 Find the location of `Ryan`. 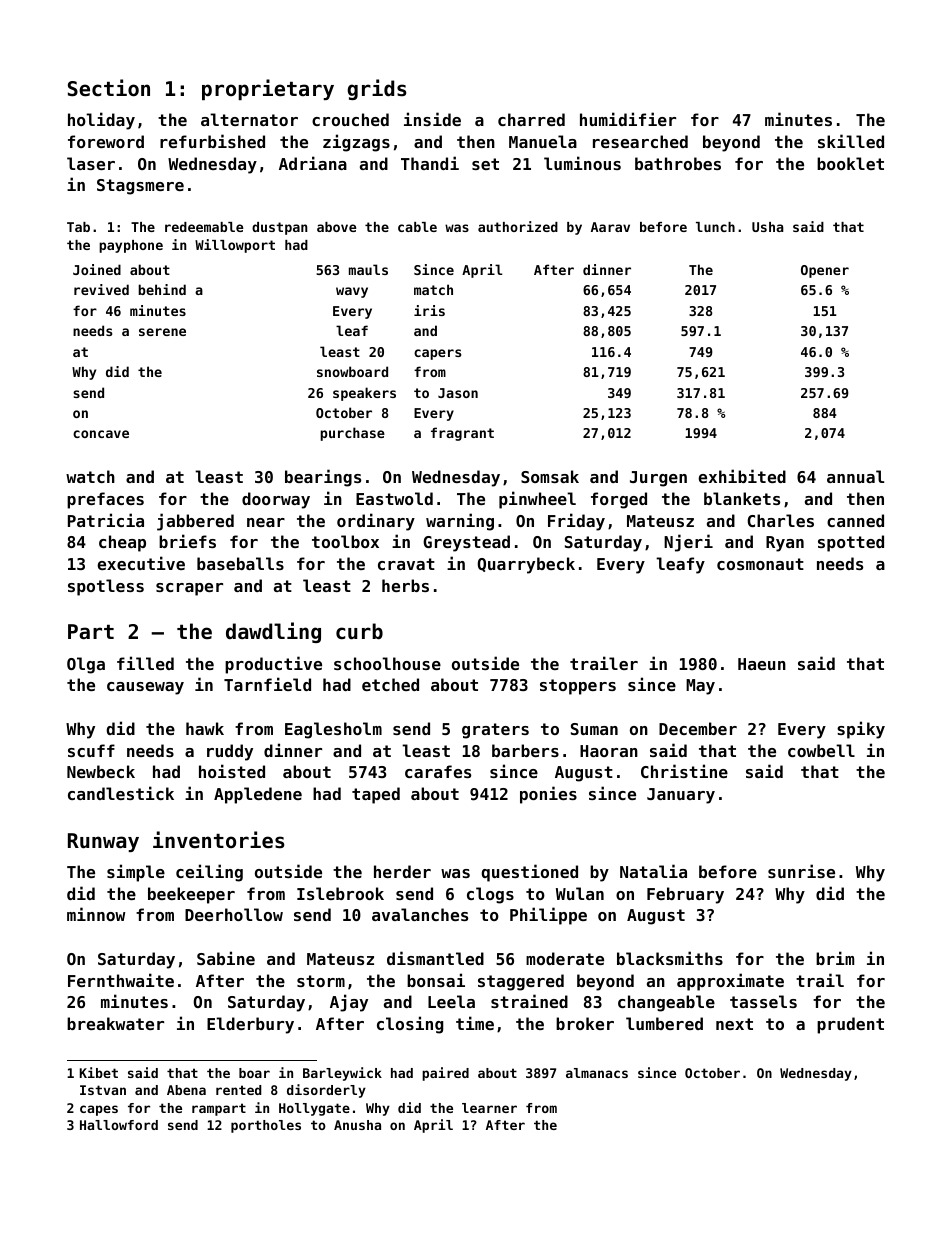

Ryan is located at coordinates (785, 544).
